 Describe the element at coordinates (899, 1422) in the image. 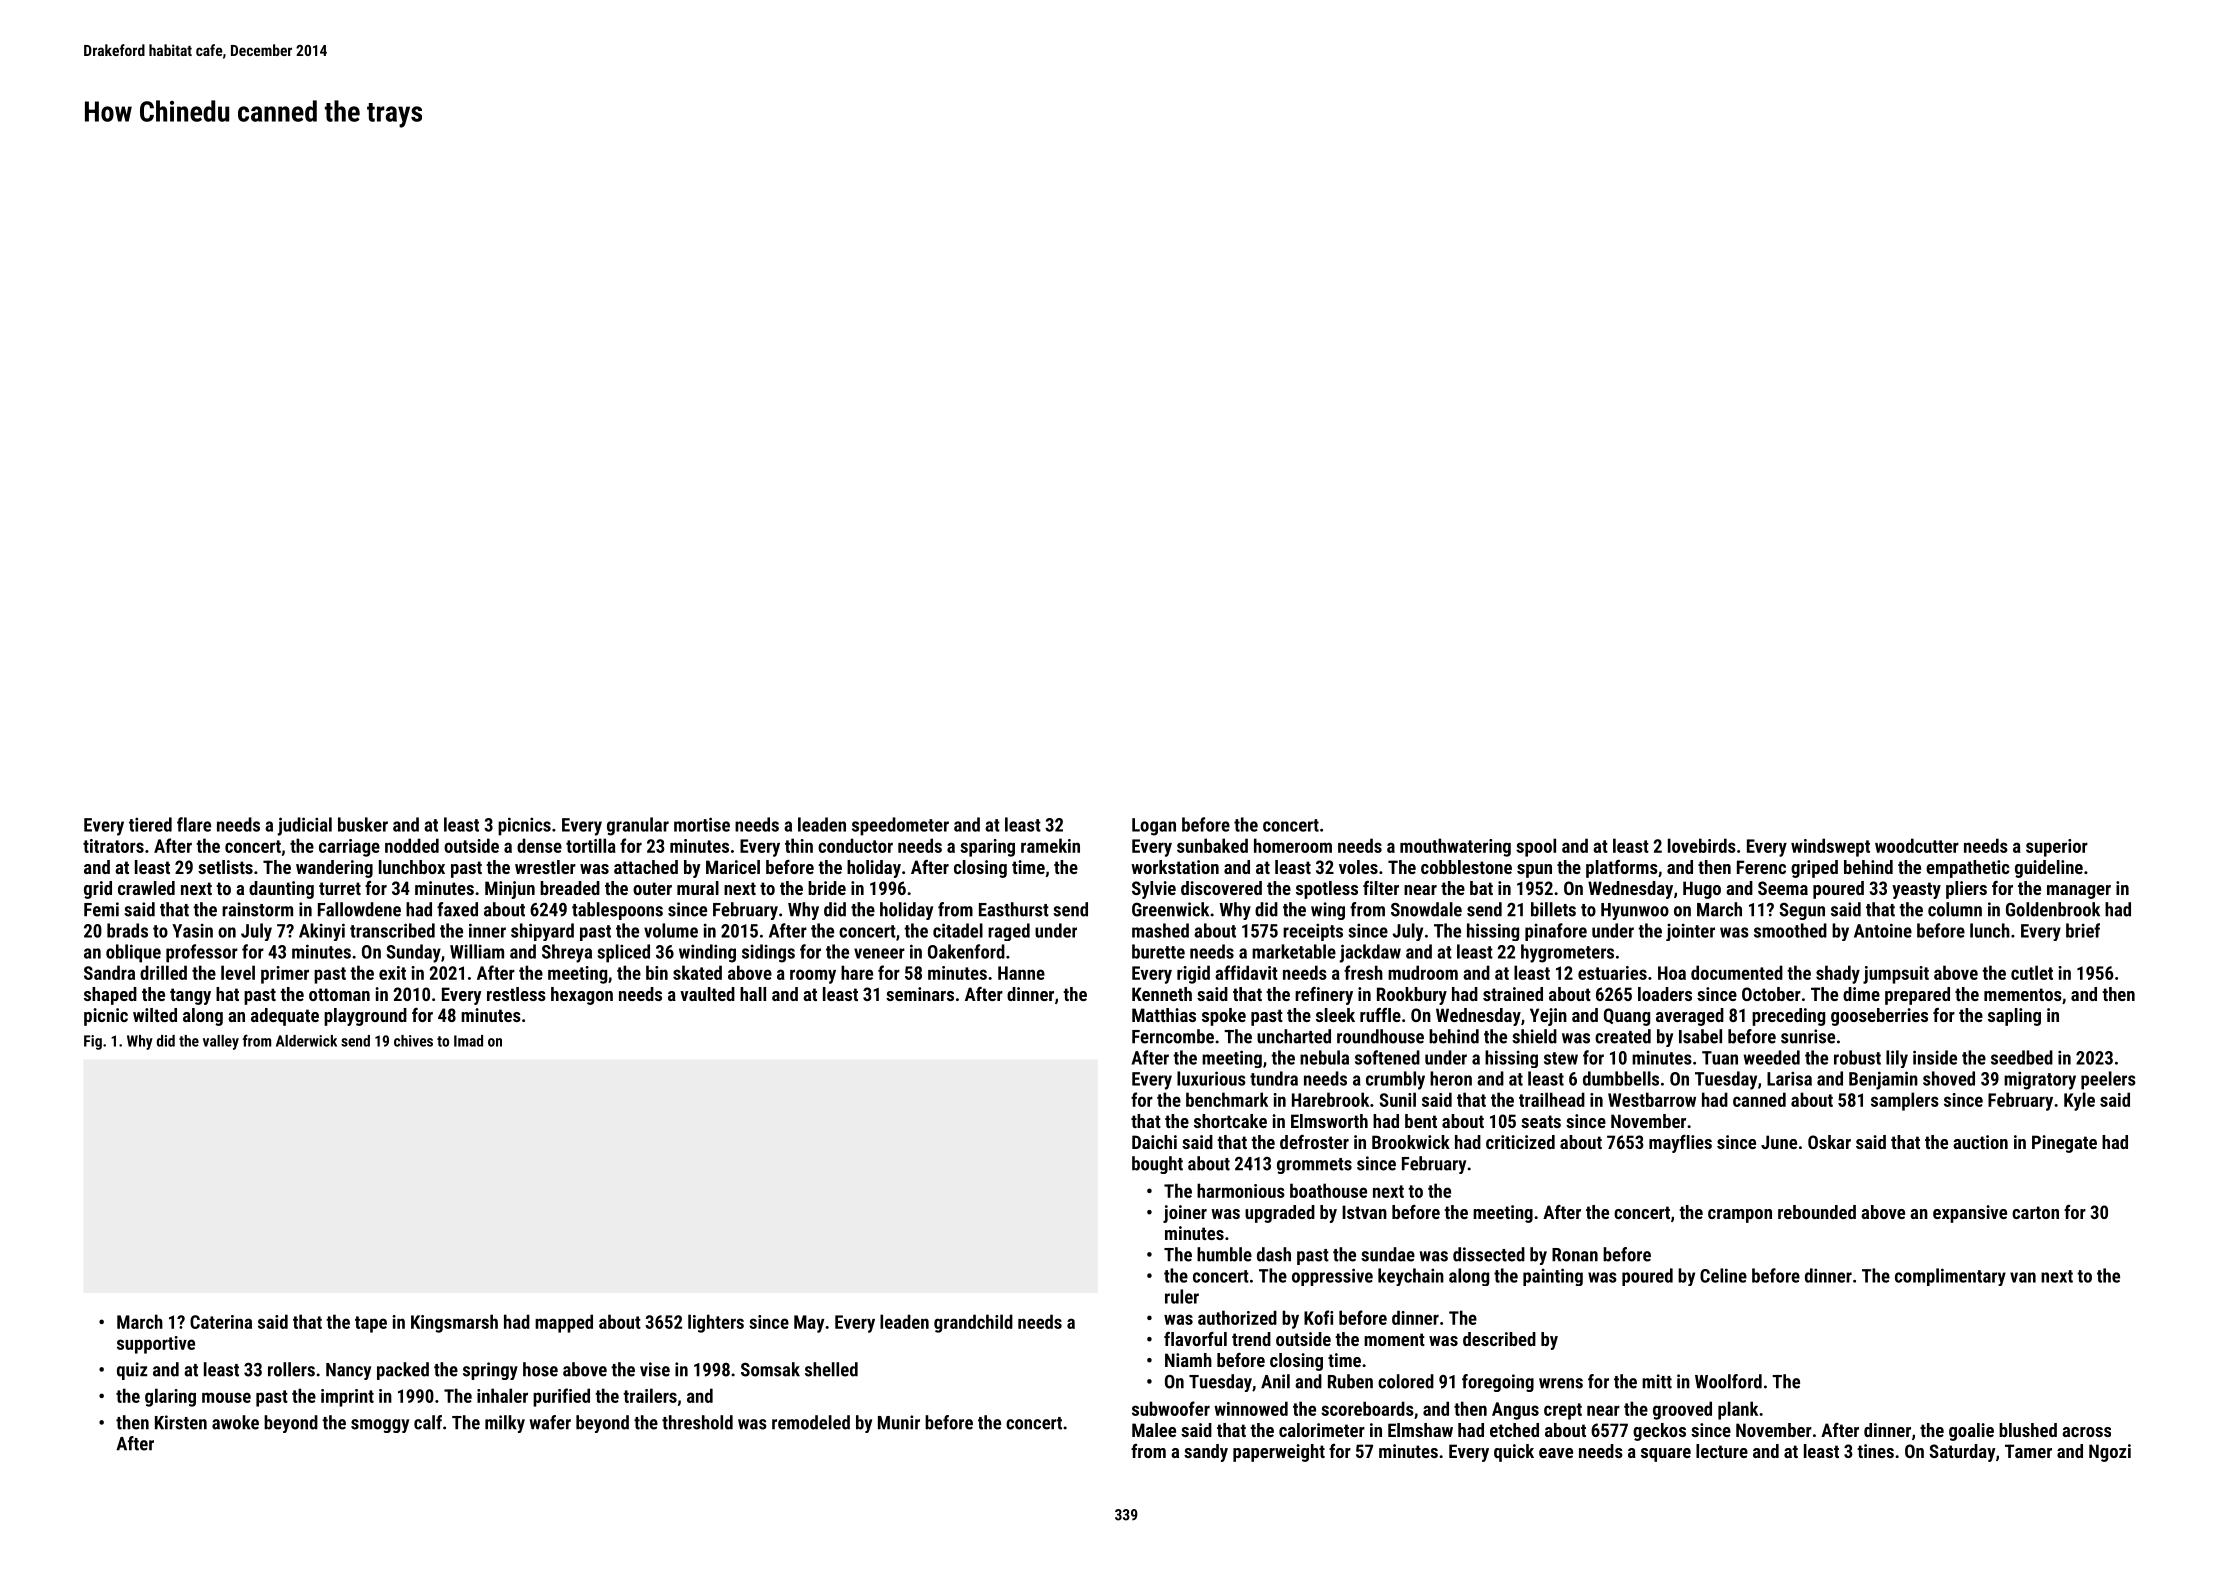

I see `Munir` at that location.
